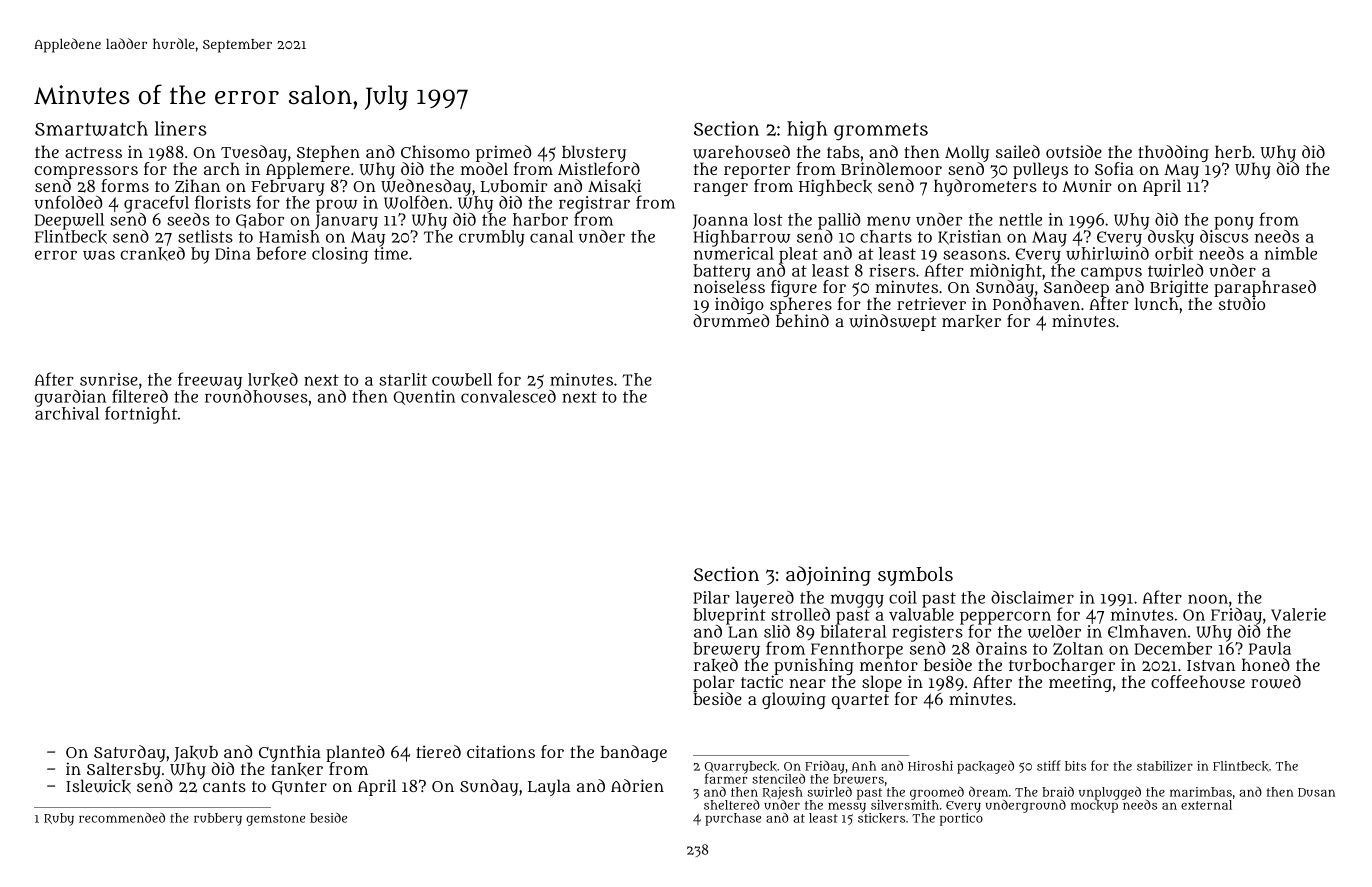 The width and height of the document is (1372, 887). Describe the element at coordinates (881, 818) in the document. I see `stickers` at that location.
